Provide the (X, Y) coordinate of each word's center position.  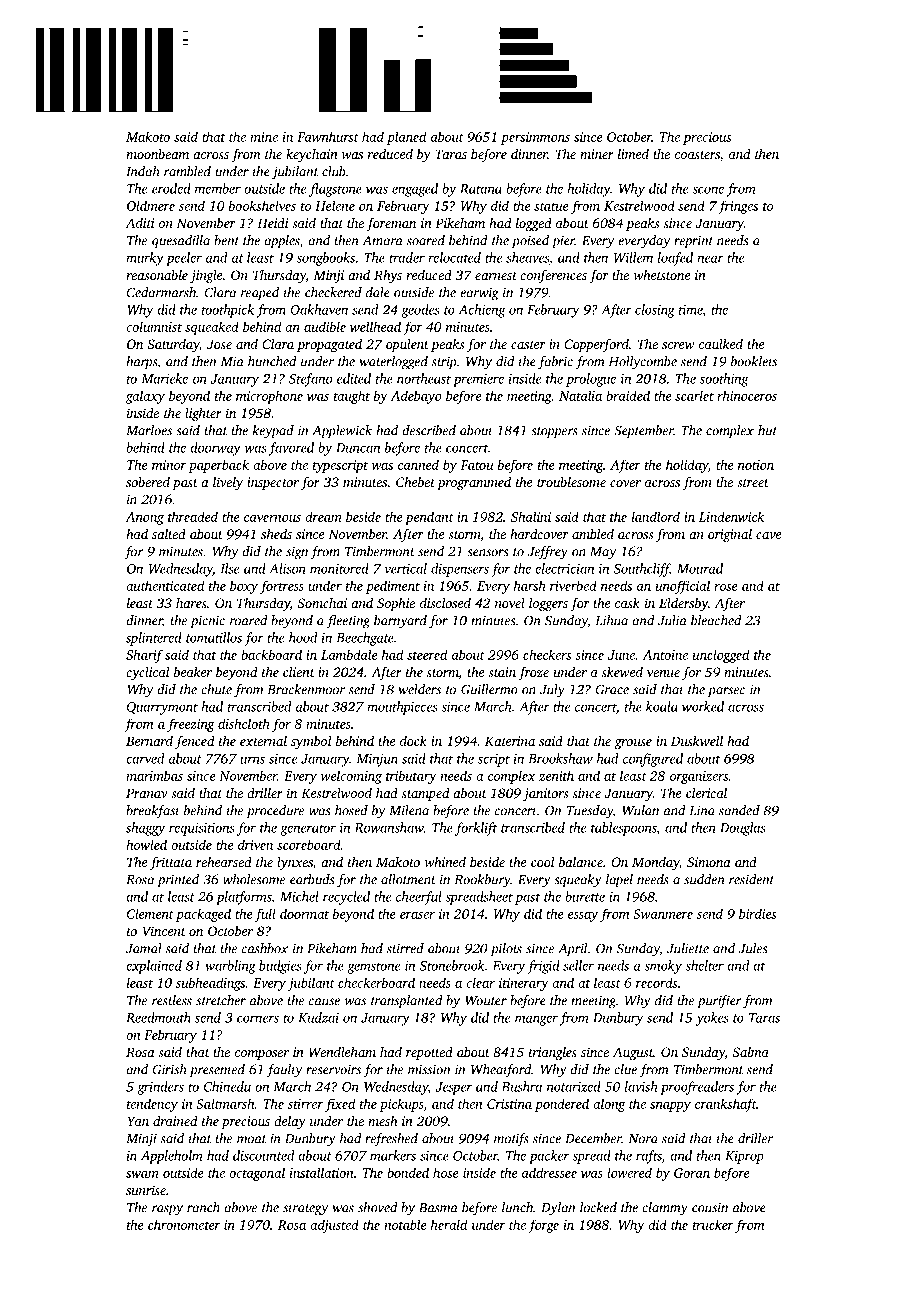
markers (393, 1155)
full (265, 915)
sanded (739, 810)
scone (708, 190)
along (609, 1105)
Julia (672, 620)
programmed (474, 483)
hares (191, 603)
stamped (425, 794)
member (218, 188)
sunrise (146, 1190)
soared (426, 240)
